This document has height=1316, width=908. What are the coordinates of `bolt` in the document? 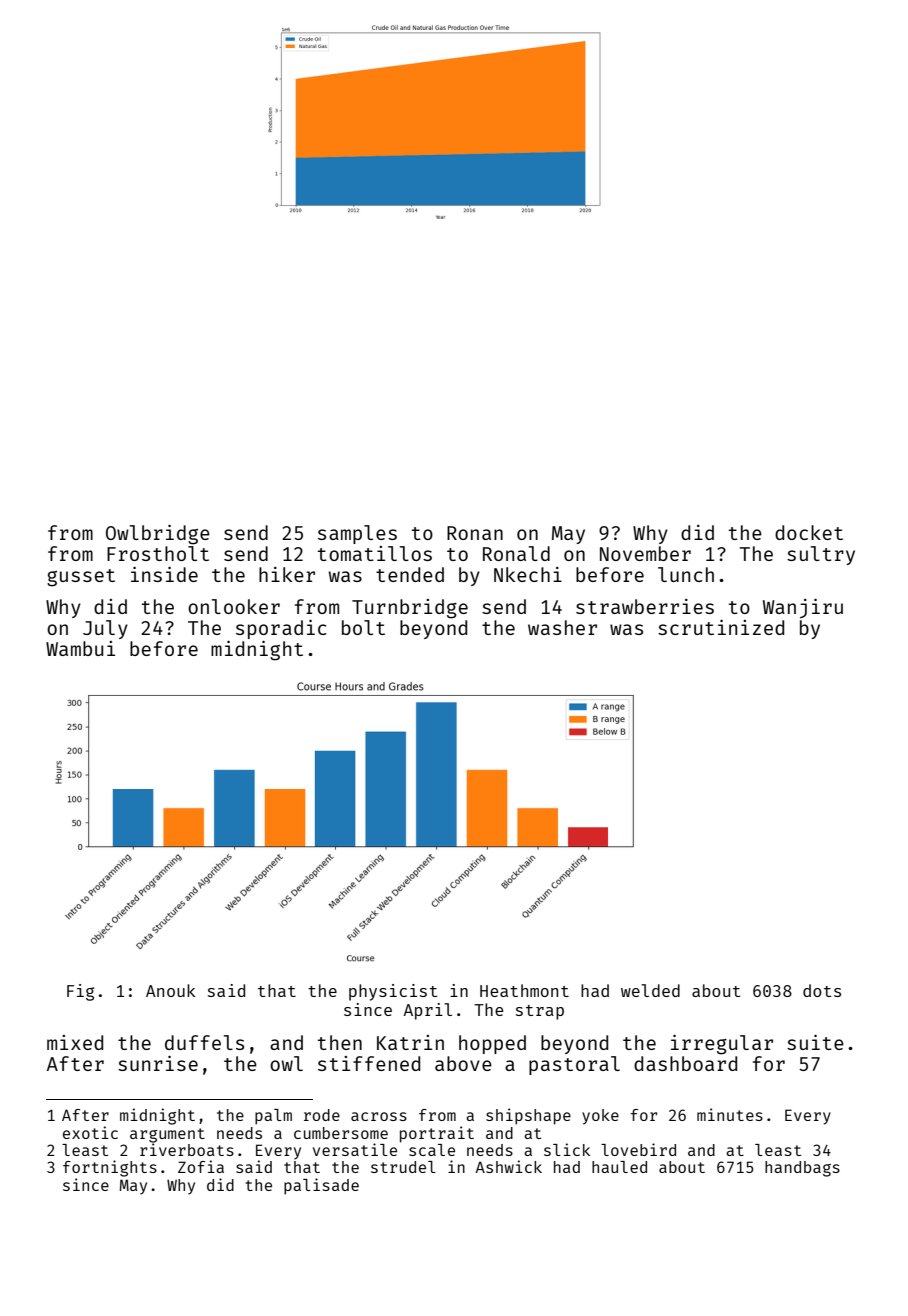 It's located at (363, 627).
